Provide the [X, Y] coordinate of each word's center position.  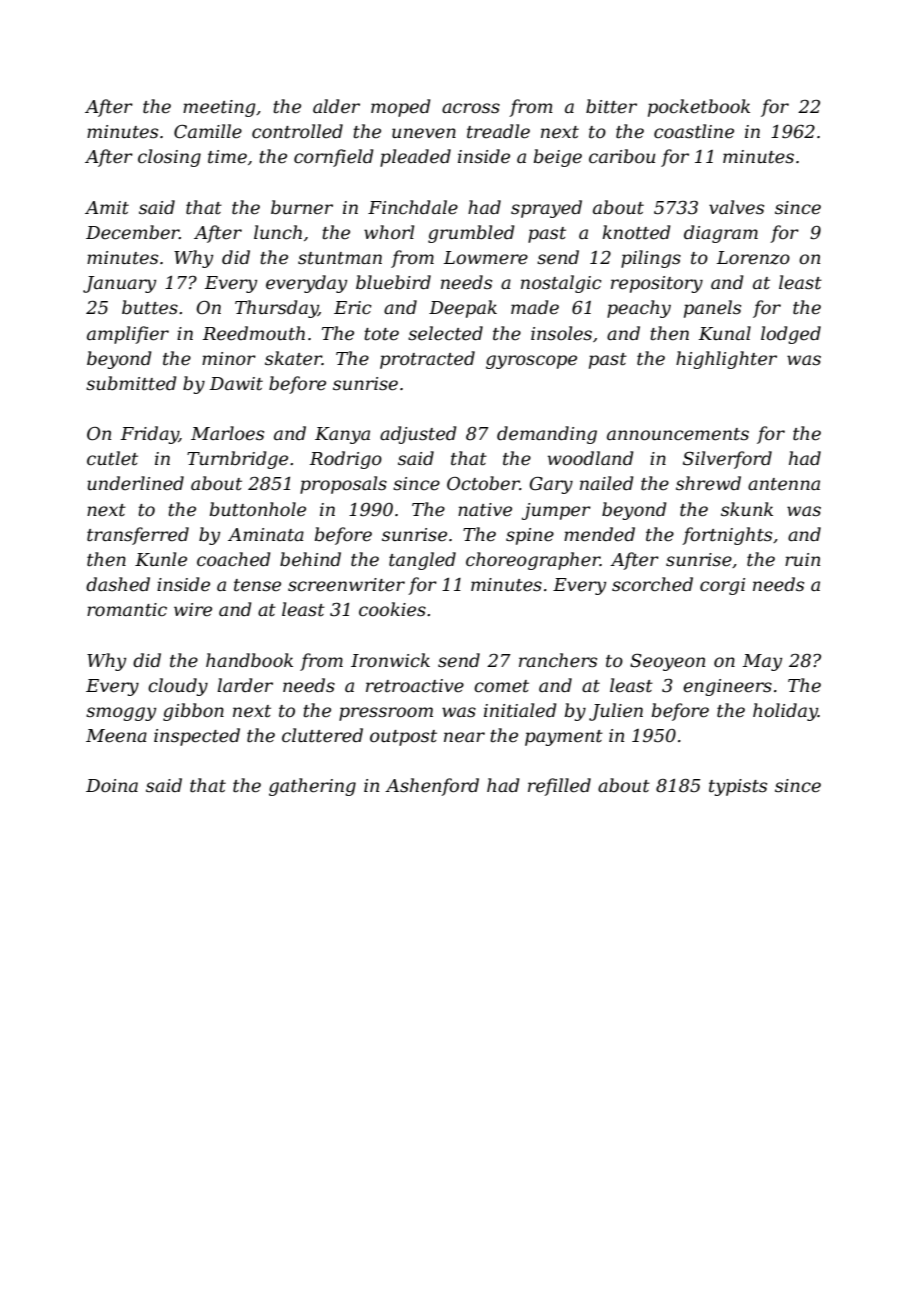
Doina [112, 785]
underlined [135, 483]
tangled [422, 561]
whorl [389, 232]
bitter [611, 106]
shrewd [708, 483]
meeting [219, 108]
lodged [791, 335]
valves [736, 207]
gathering [312, 787]
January [119, 284]
